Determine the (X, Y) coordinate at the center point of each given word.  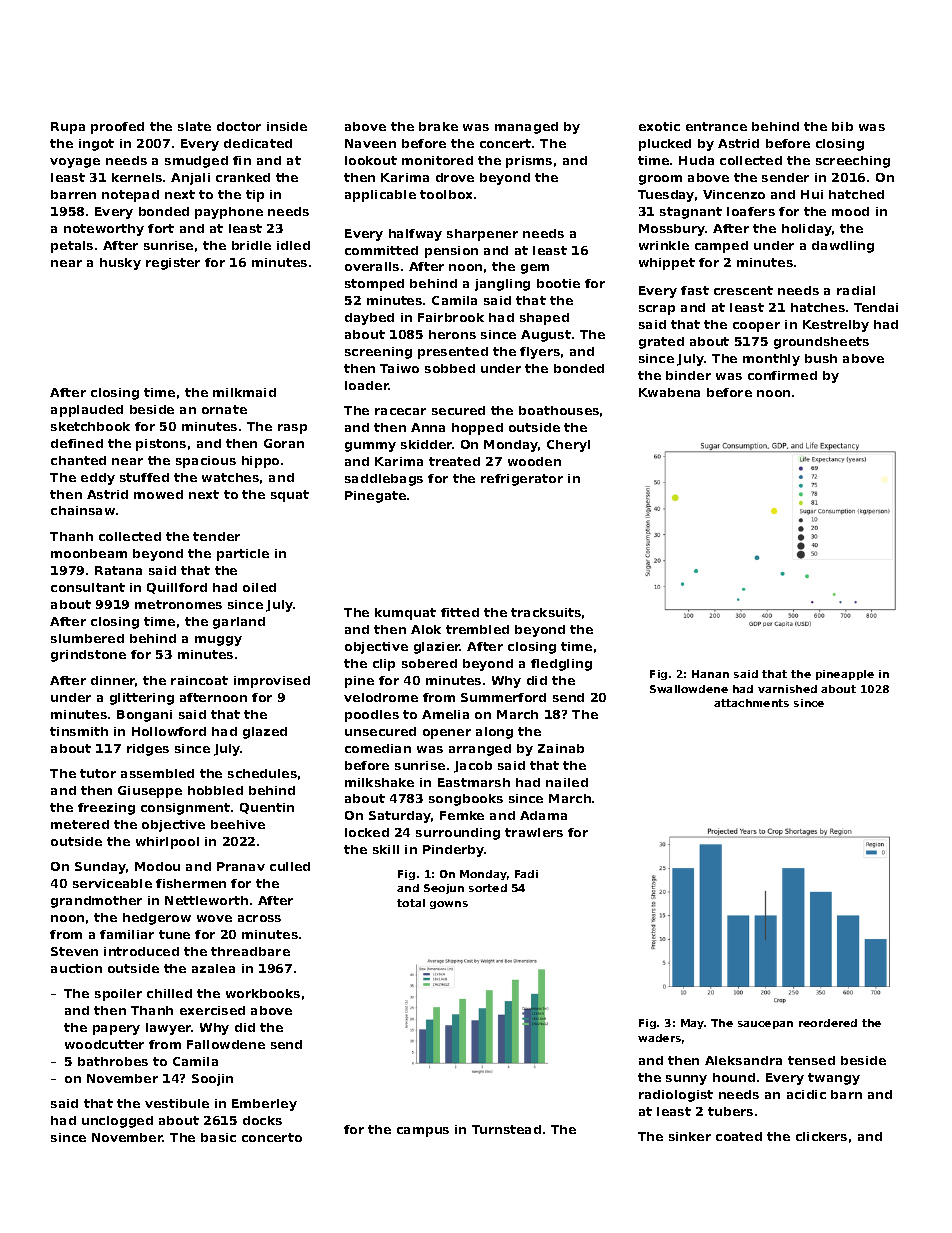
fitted (460, 612)
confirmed (782, 375)
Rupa (68, 128)
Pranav (241, 866)
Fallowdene (226, 1044)
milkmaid (244, 392)
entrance (716, 126)
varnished (787, 689)
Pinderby (454, 851)
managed (526, 128)
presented (453, 353)
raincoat (199, 680)
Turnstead (506, 1129)
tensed (811, 1060)
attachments (751, 703)
